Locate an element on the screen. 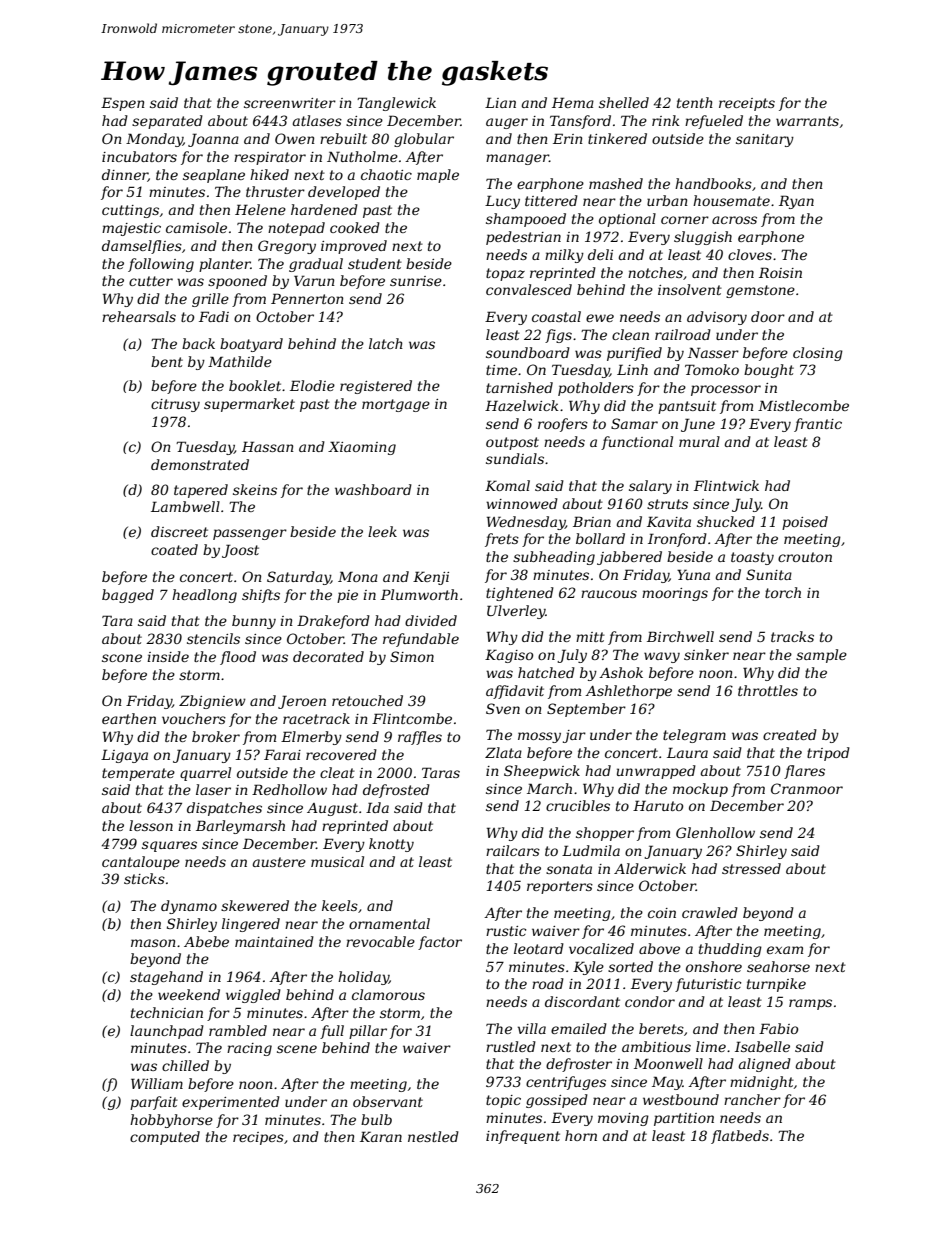  mortgage is located at coordinates (396, 405).
